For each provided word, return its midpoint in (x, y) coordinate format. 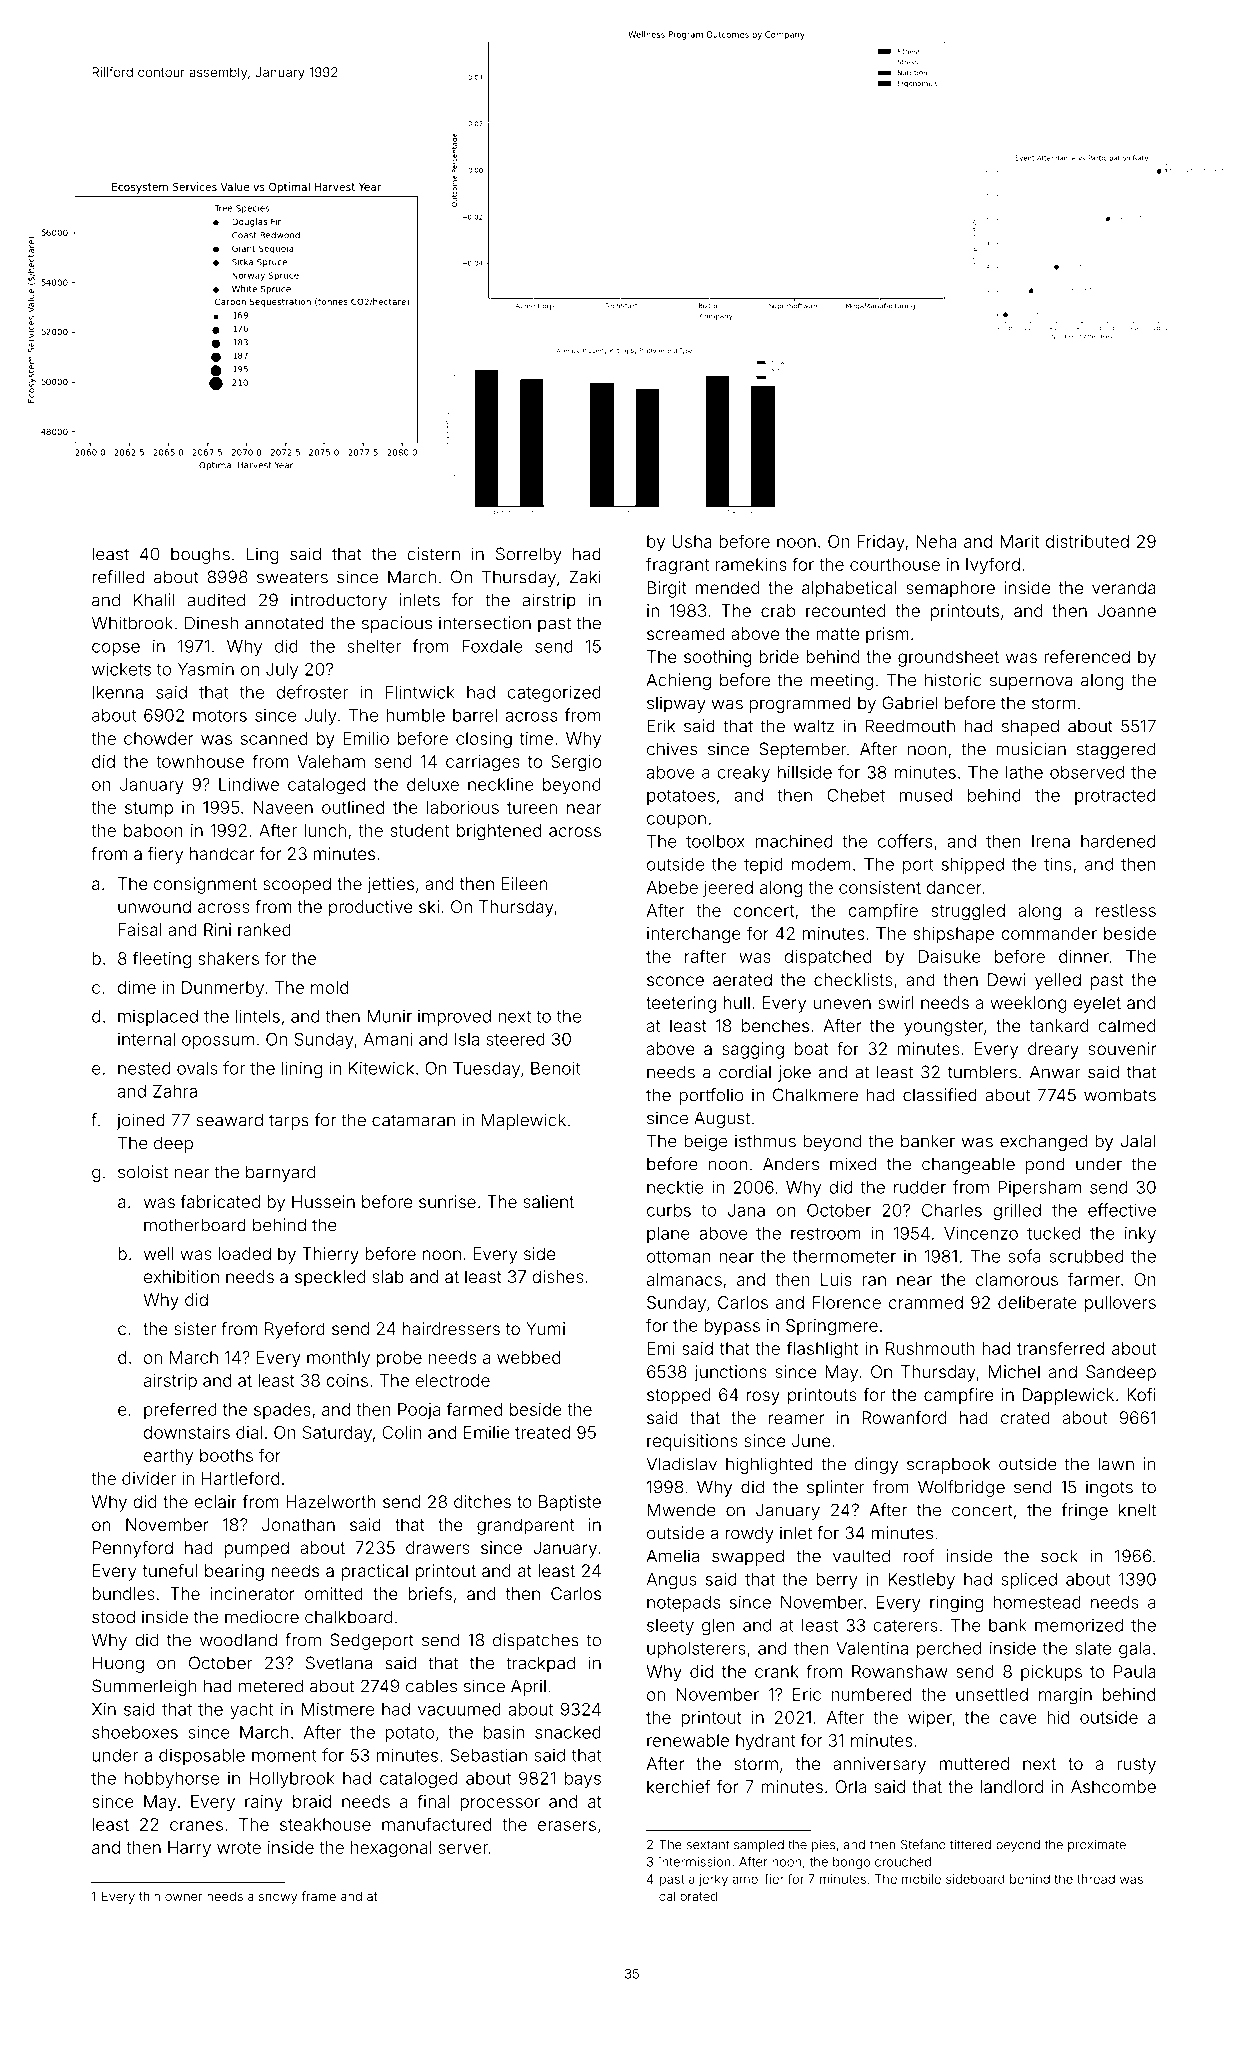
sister (195, 1328)
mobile (921, 1879)
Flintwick (420, 692)
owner (183, 1897)
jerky (713, 1880)
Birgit (667, 589)
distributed (1087, 541)
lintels (258, 1016)
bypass (732, 1327)
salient (549, 1201)
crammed (926, 1302)
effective (1122, 1210)
